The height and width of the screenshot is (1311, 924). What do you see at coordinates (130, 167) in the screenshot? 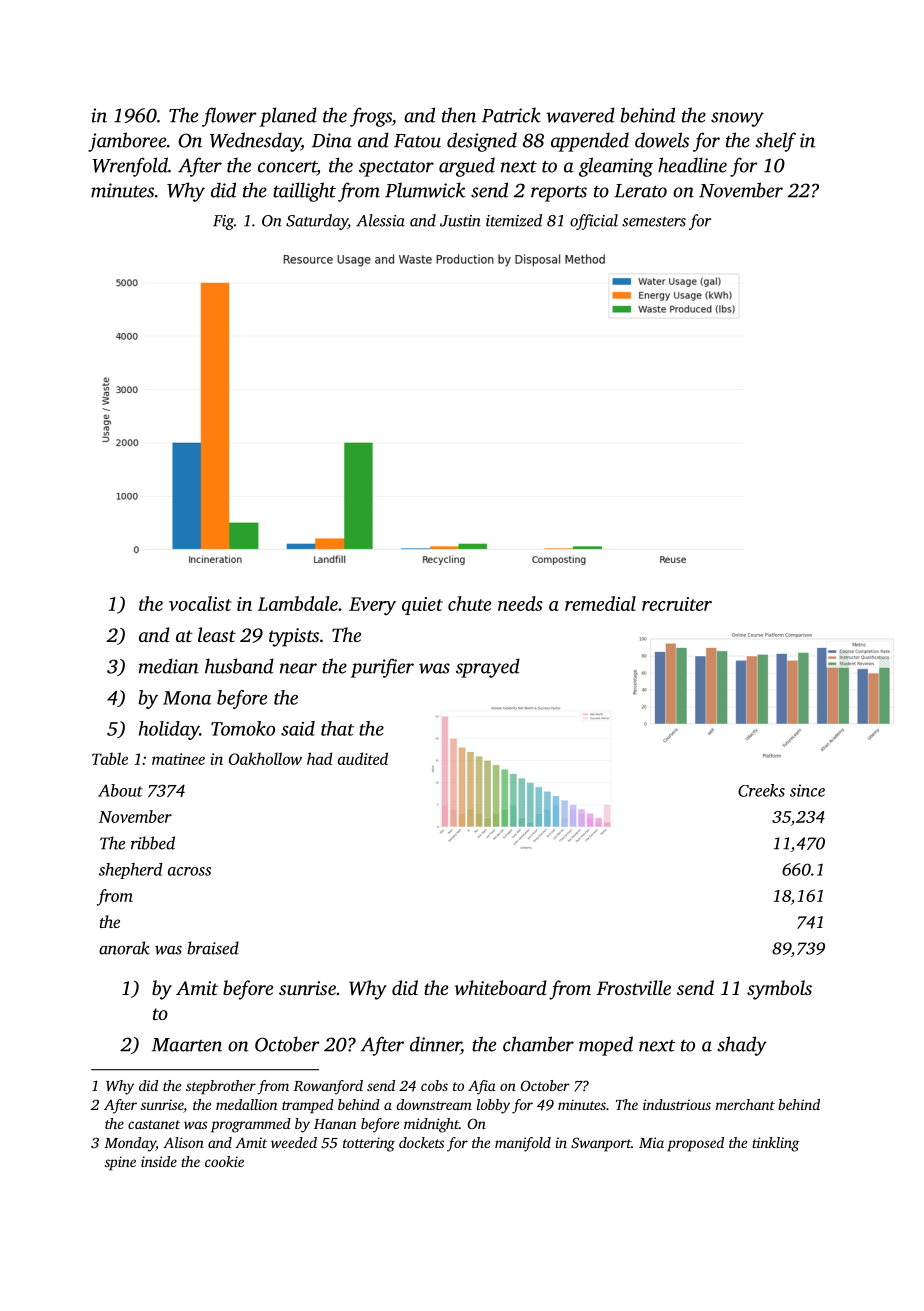
I see `Wrenfold` at bounding box center [130, 167].
